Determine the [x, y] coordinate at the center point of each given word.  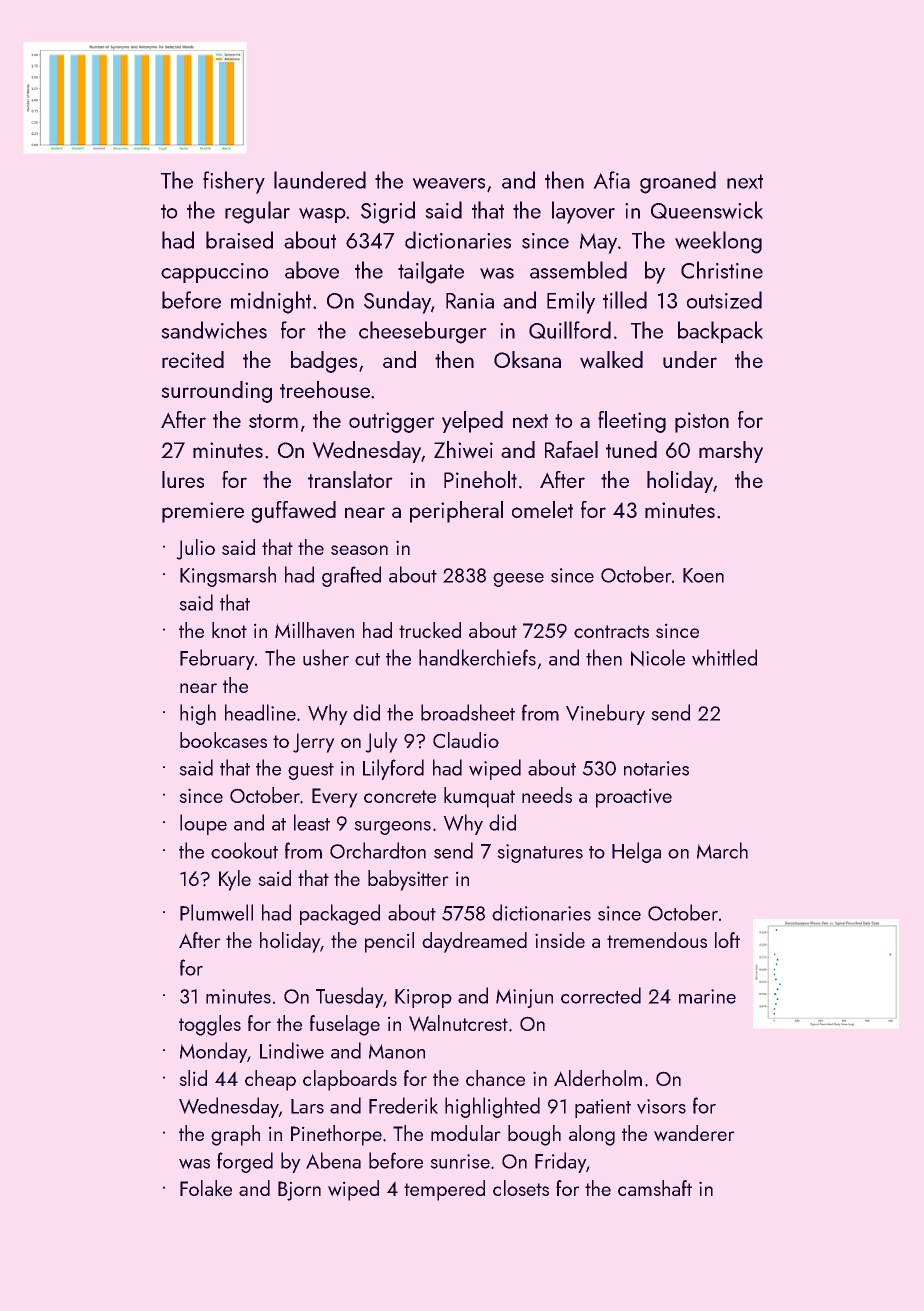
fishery [234, 182]
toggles [210, 1025]
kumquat [479, 797]
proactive [634, 798]
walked [611, 359]
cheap [270, 1080]
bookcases [223, 740]
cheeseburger [422, 332]
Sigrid [388, 212]
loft [727, 940]
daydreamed [474, 942]
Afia [612, 180]
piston [702, 422]
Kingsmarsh [228, 576]
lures [183, 479]
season [359, 550]
